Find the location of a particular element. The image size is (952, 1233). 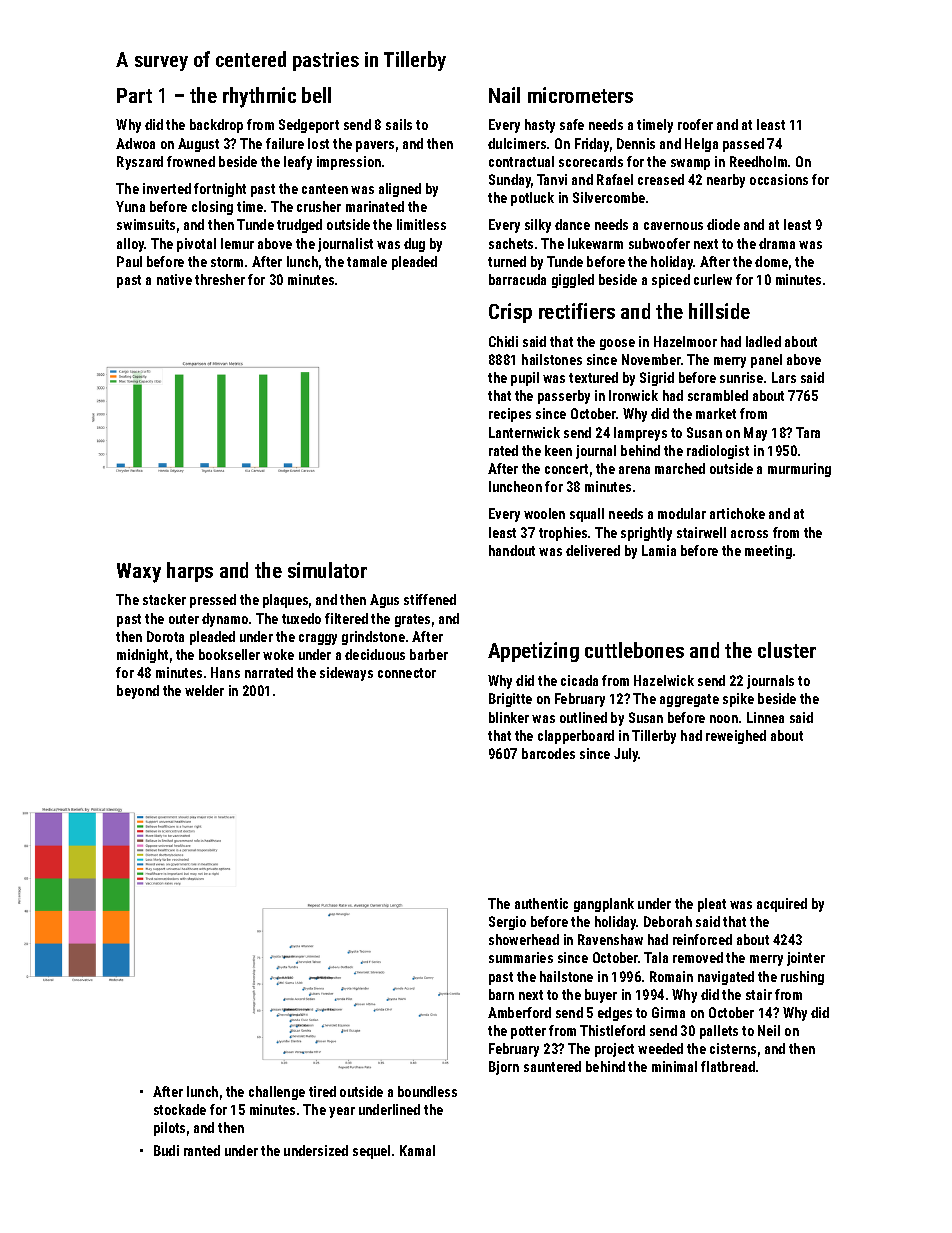

Paul is located at coordinates (129, 261).
